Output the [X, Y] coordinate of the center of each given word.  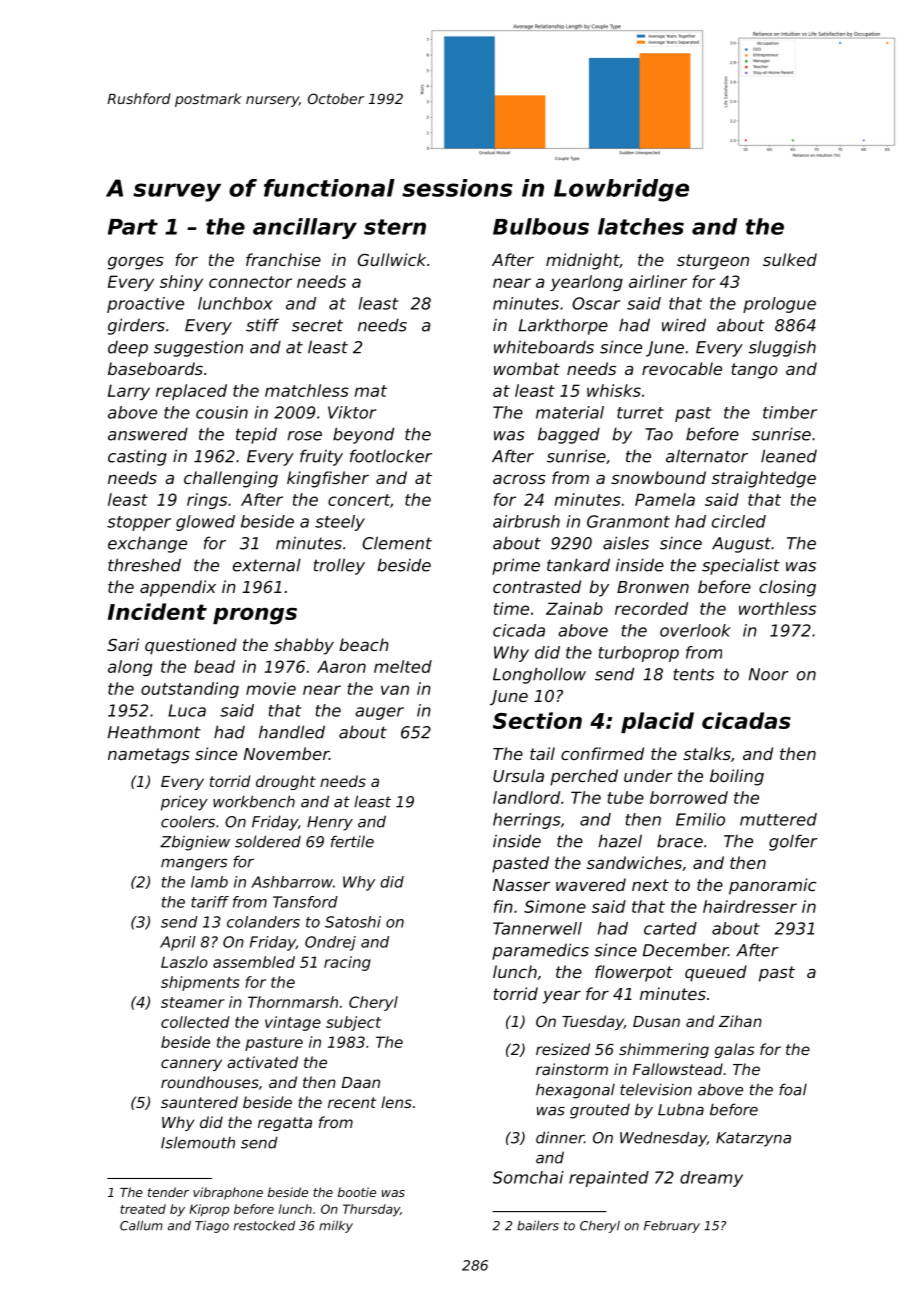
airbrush [526, 521]
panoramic [772, 886]
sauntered [199, 1102]
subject [353, 1023]
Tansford [305, 902]
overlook [695, 630]
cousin [222, 412]
